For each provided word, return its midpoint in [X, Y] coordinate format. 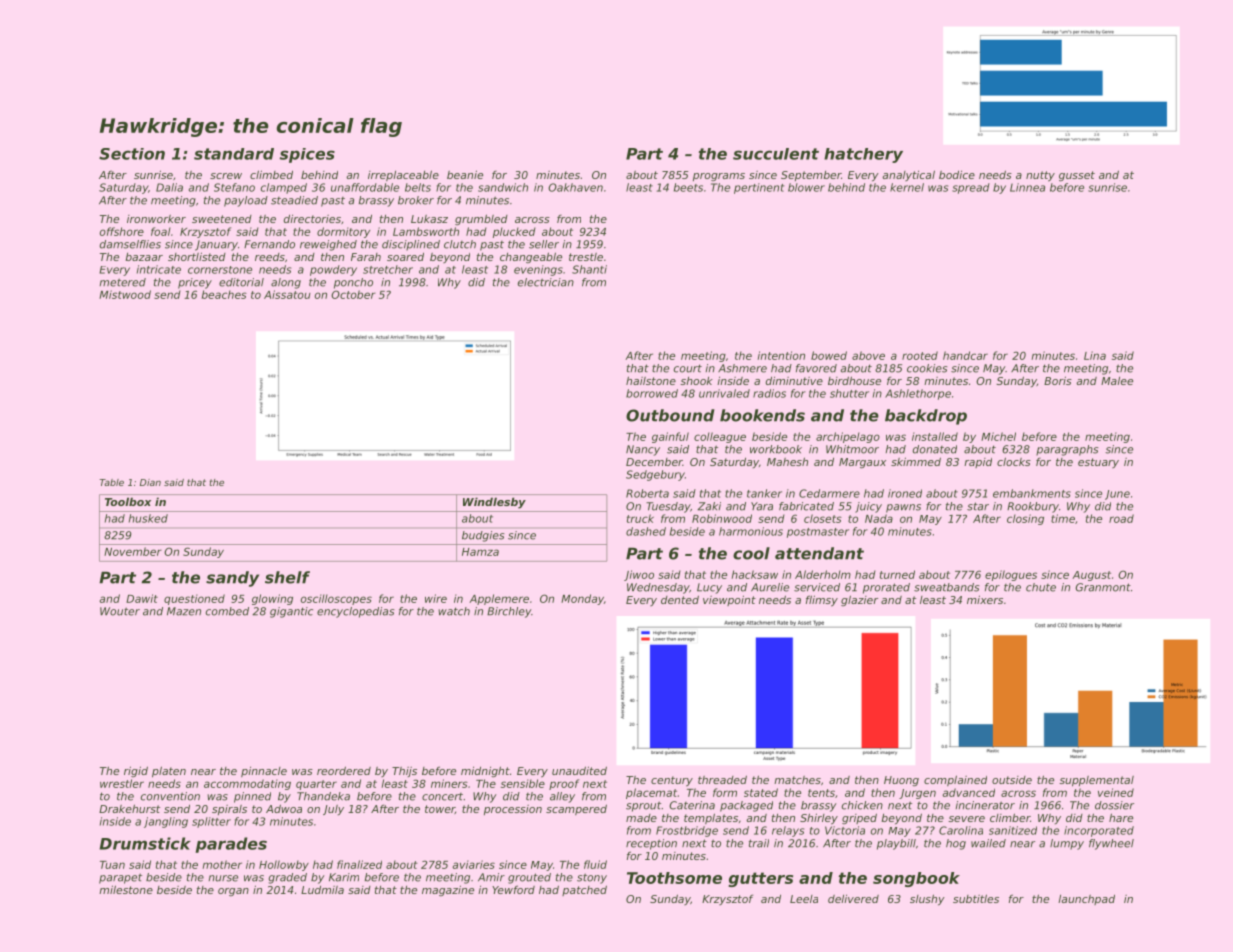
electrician [546, 282]
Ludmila [322, 890]
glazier [859, 600]
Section [132, 154]
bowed [829, 355]
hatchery [863, 155]
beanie [465, 174]
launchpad [1086, 900]
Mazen [184, 611]
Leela [804, 899]
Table [112, 482]
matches [797, 780]
